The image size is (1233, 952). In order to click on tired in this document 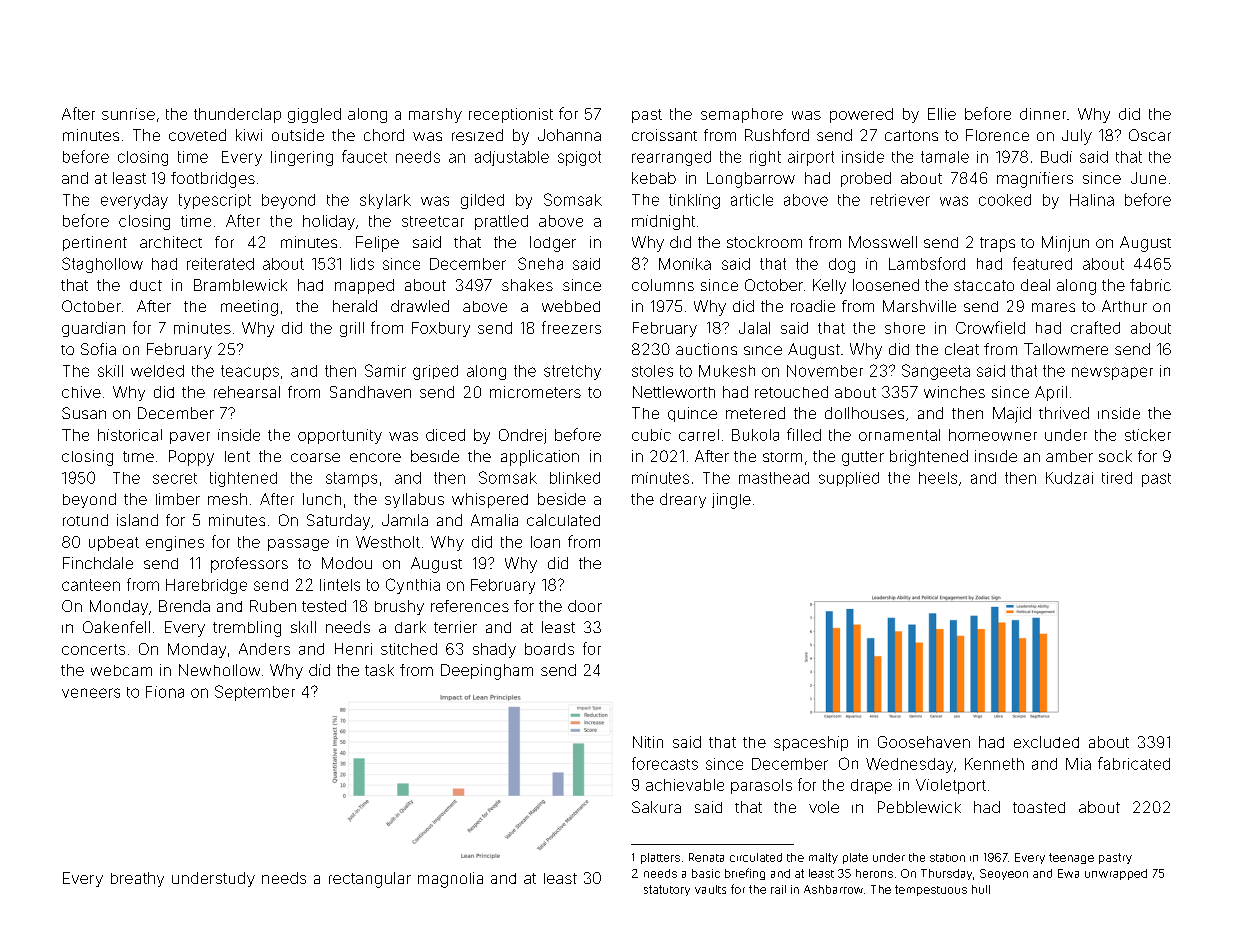, I will do `click(1117, 478)`.
